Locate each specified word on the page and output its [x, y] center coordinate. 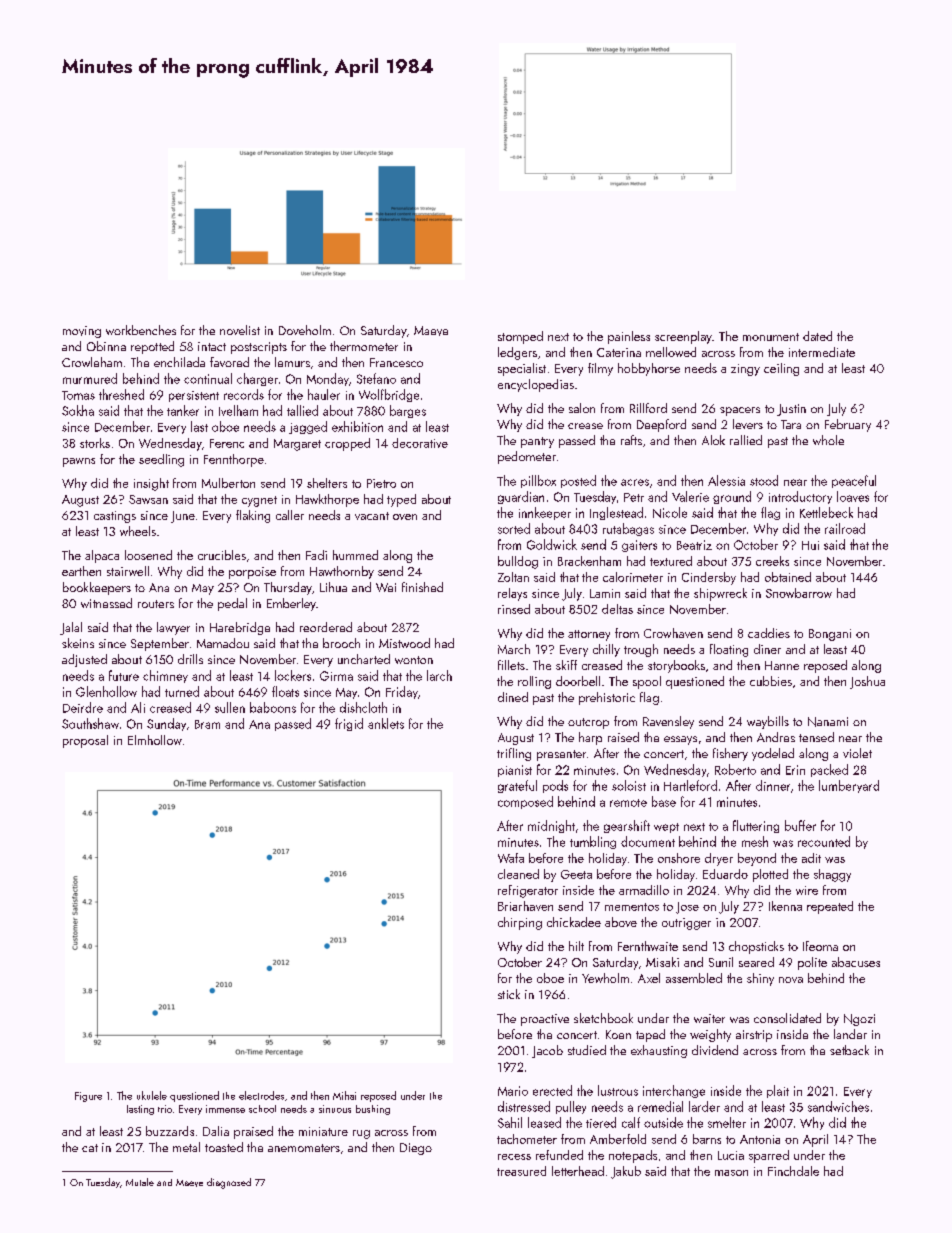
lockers [293, 675]
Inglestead [616, 513]
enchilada [179, 362]
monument [771, 337]
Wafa [511, 858]
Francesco [396, 362]
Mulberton [228, 483]
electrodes [261, 1095]
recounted [824, 841]
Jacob [547, 1051]
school [262, 1109]
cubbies [771, 681]
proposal [85, 741]
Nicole [670, 512]
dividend [715, 1050]
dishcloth [363, 707]
